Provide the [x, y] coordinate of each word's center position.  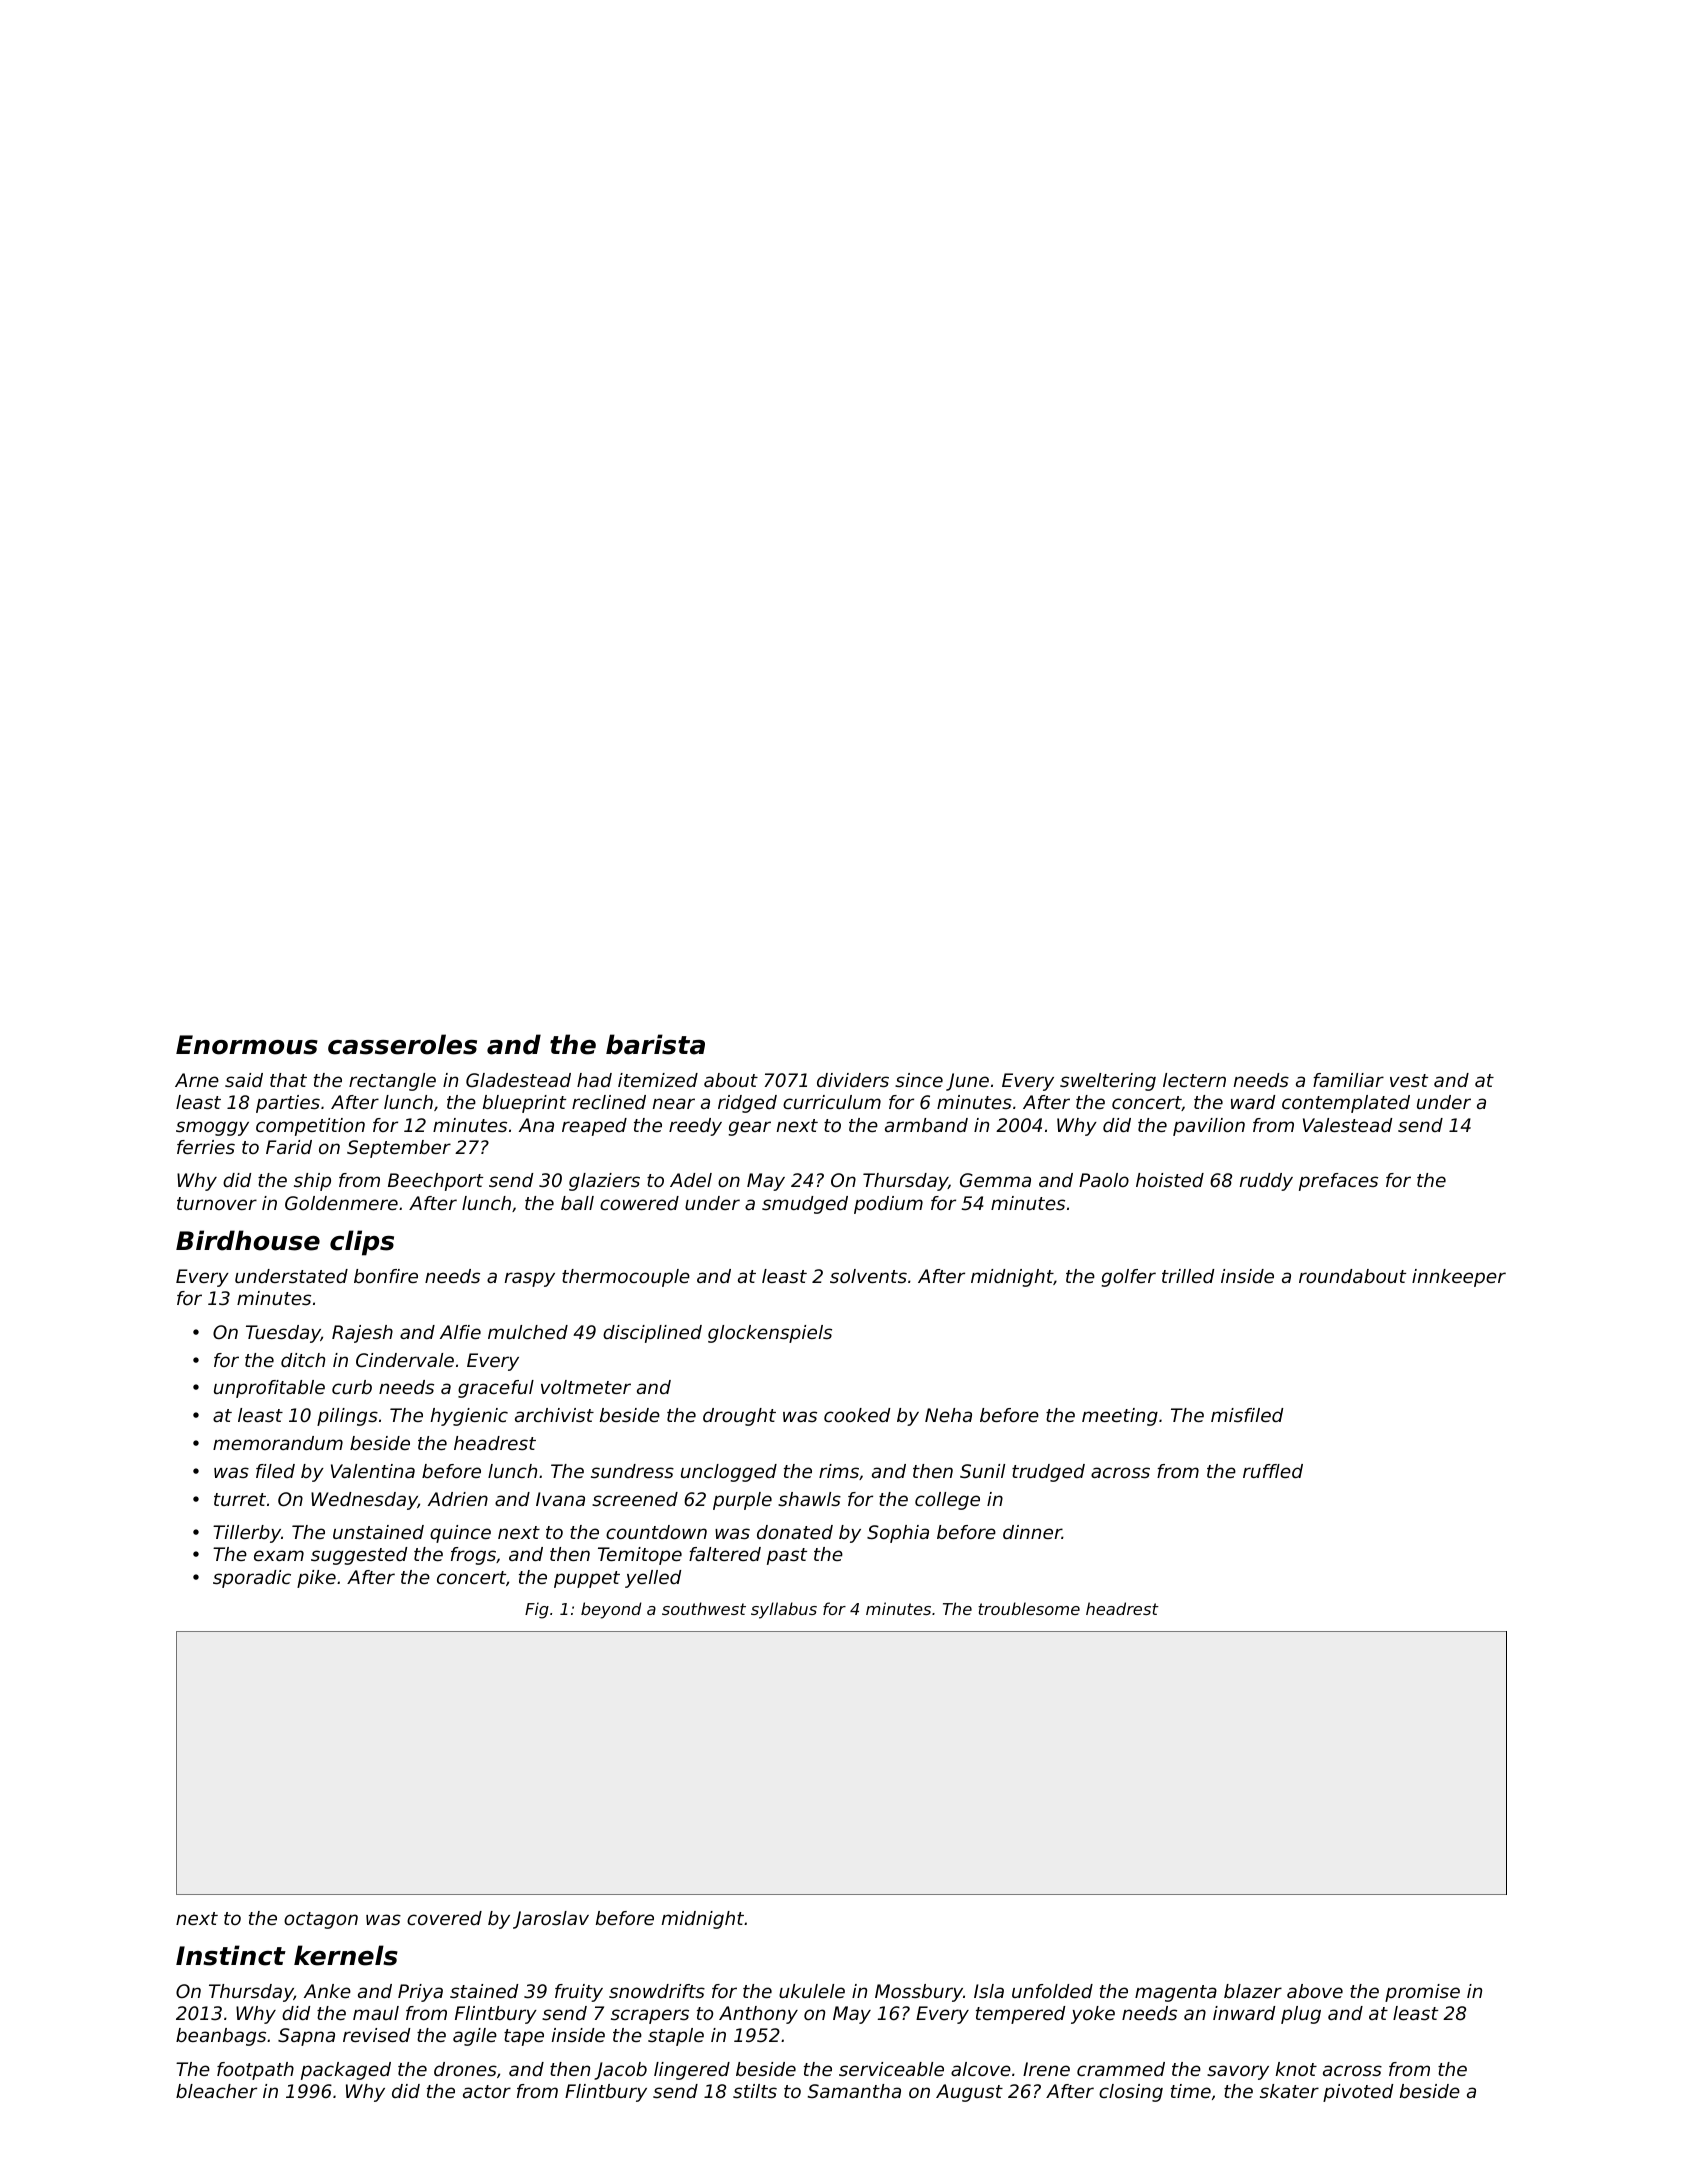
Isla [989, 1991]
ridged [747, 1104]
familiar [1348, 1080]
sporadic [252, 1579]
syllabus [784, 1610]
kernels [346, 1955]
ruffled [1273, 1471]
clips [362, 1243]
